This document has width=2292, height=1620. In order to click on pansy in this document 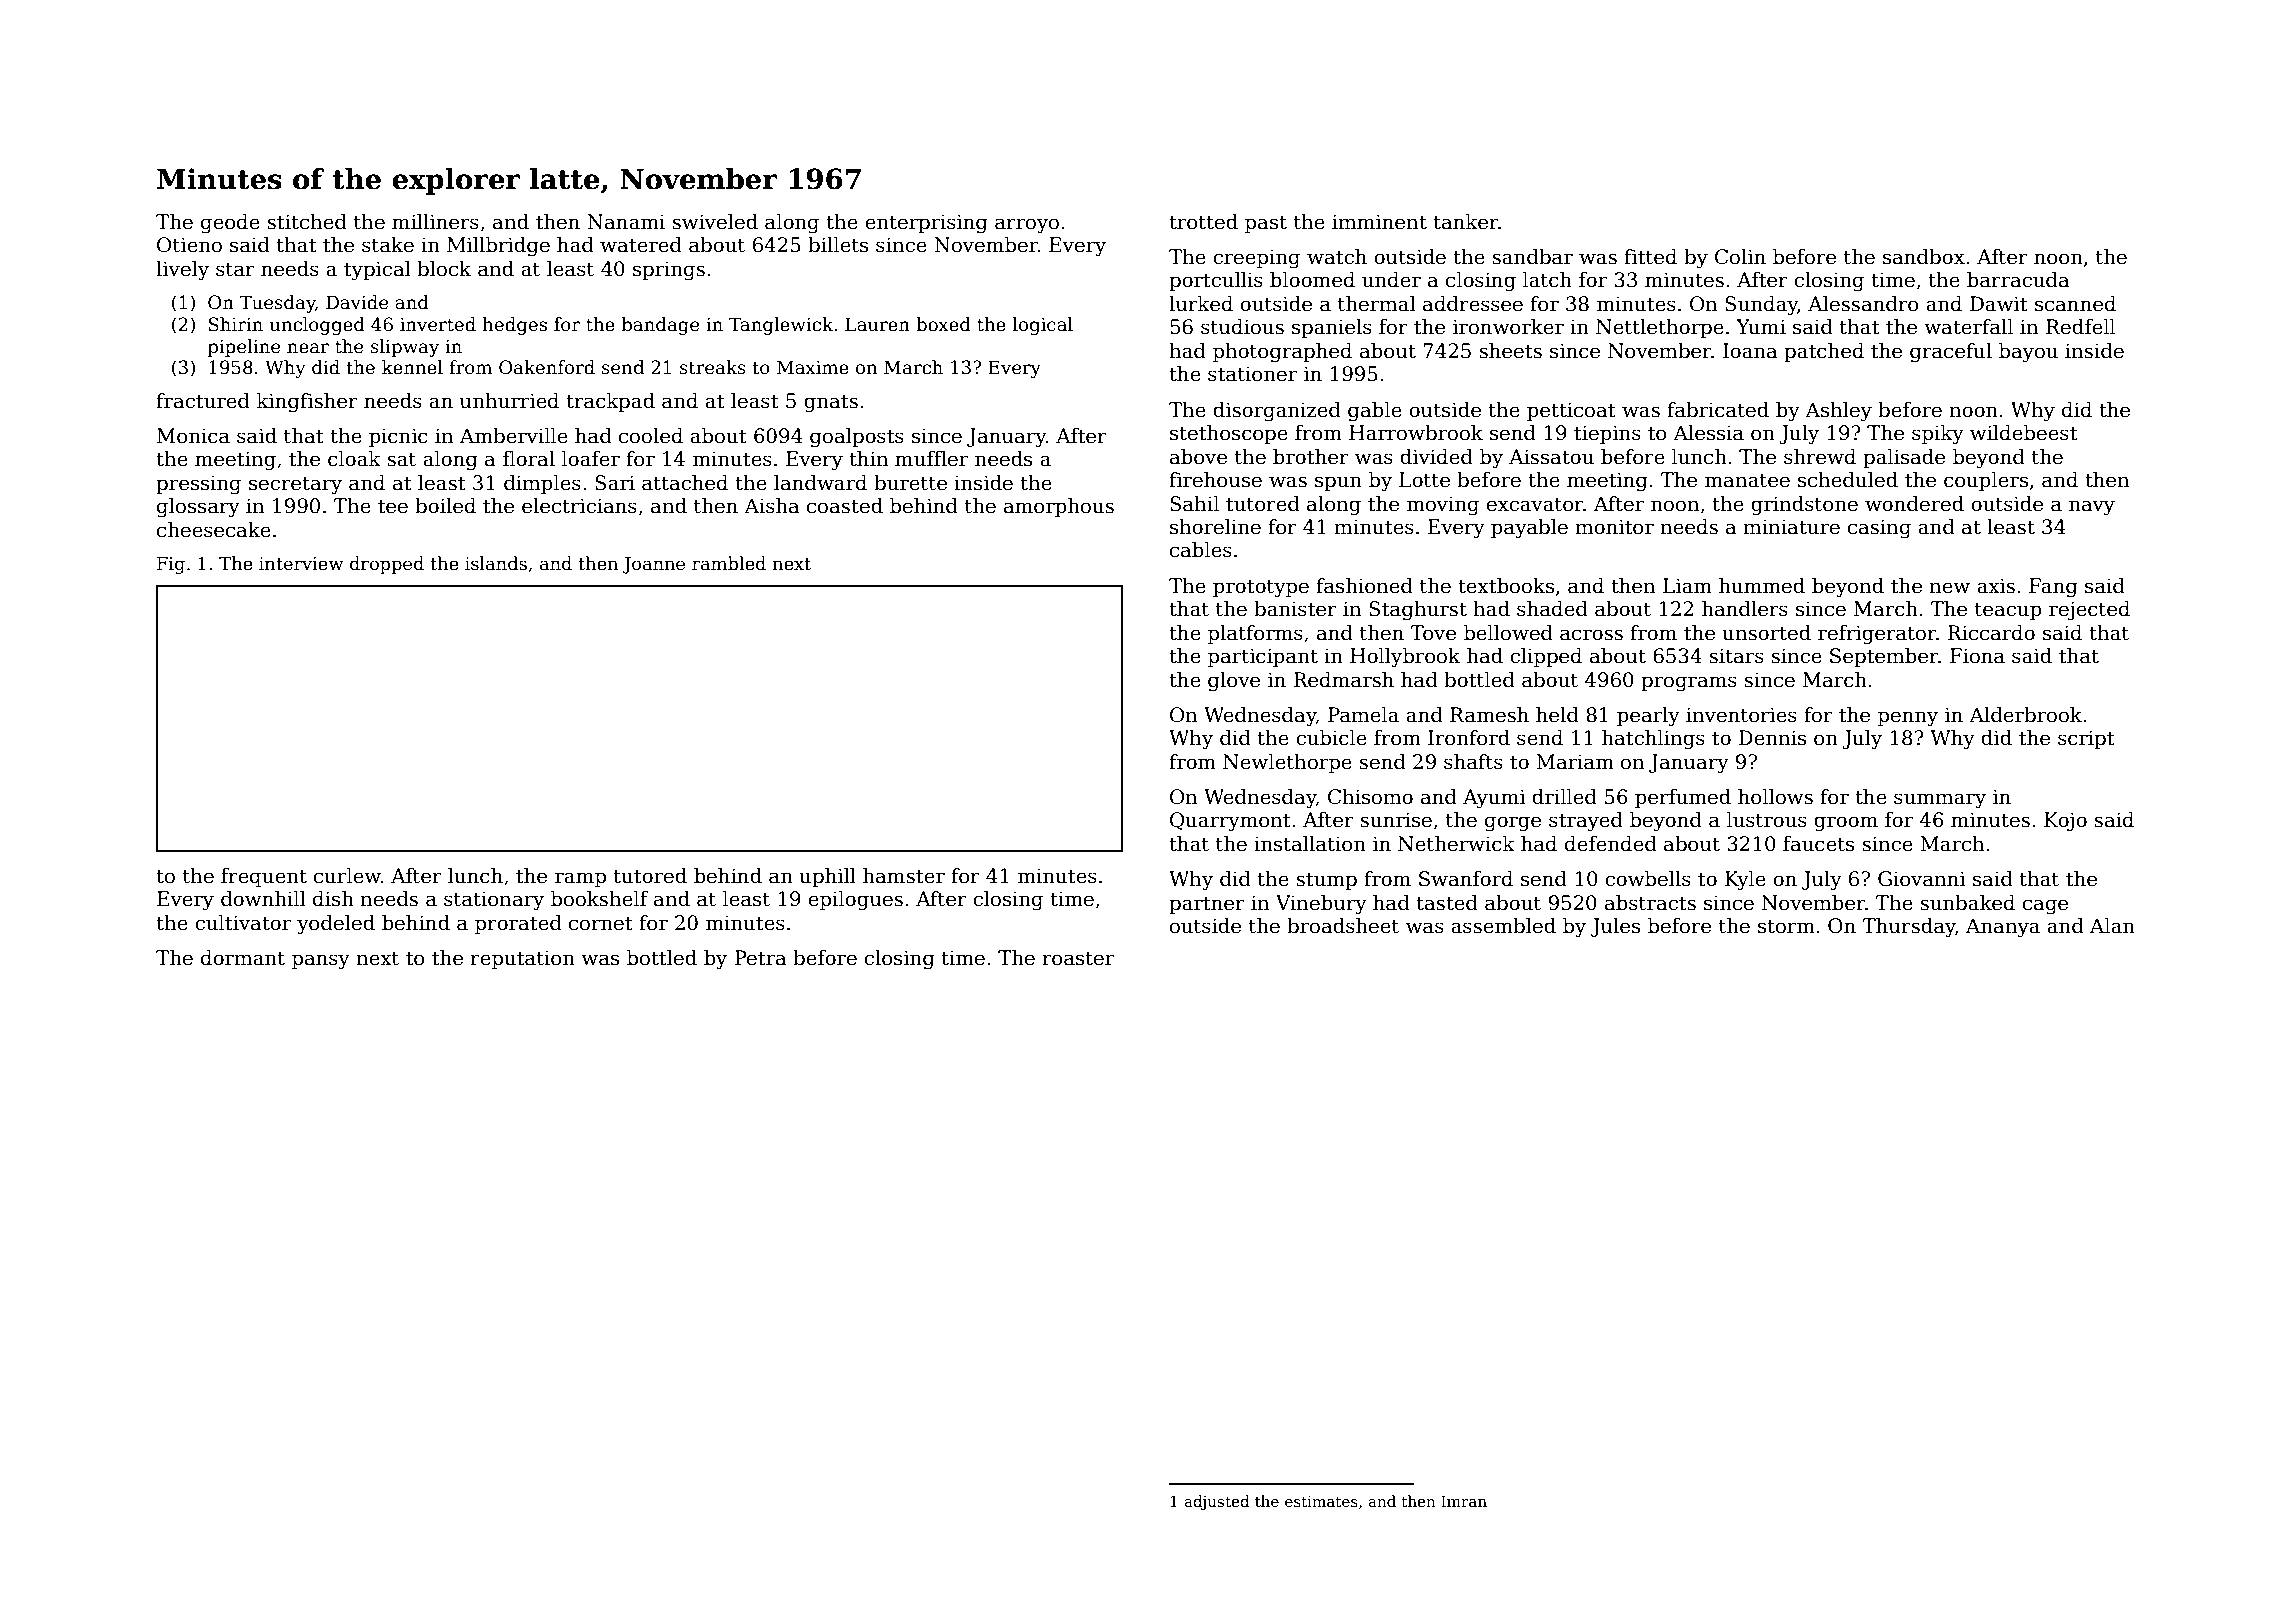, I will do `click(321, 962)`.
